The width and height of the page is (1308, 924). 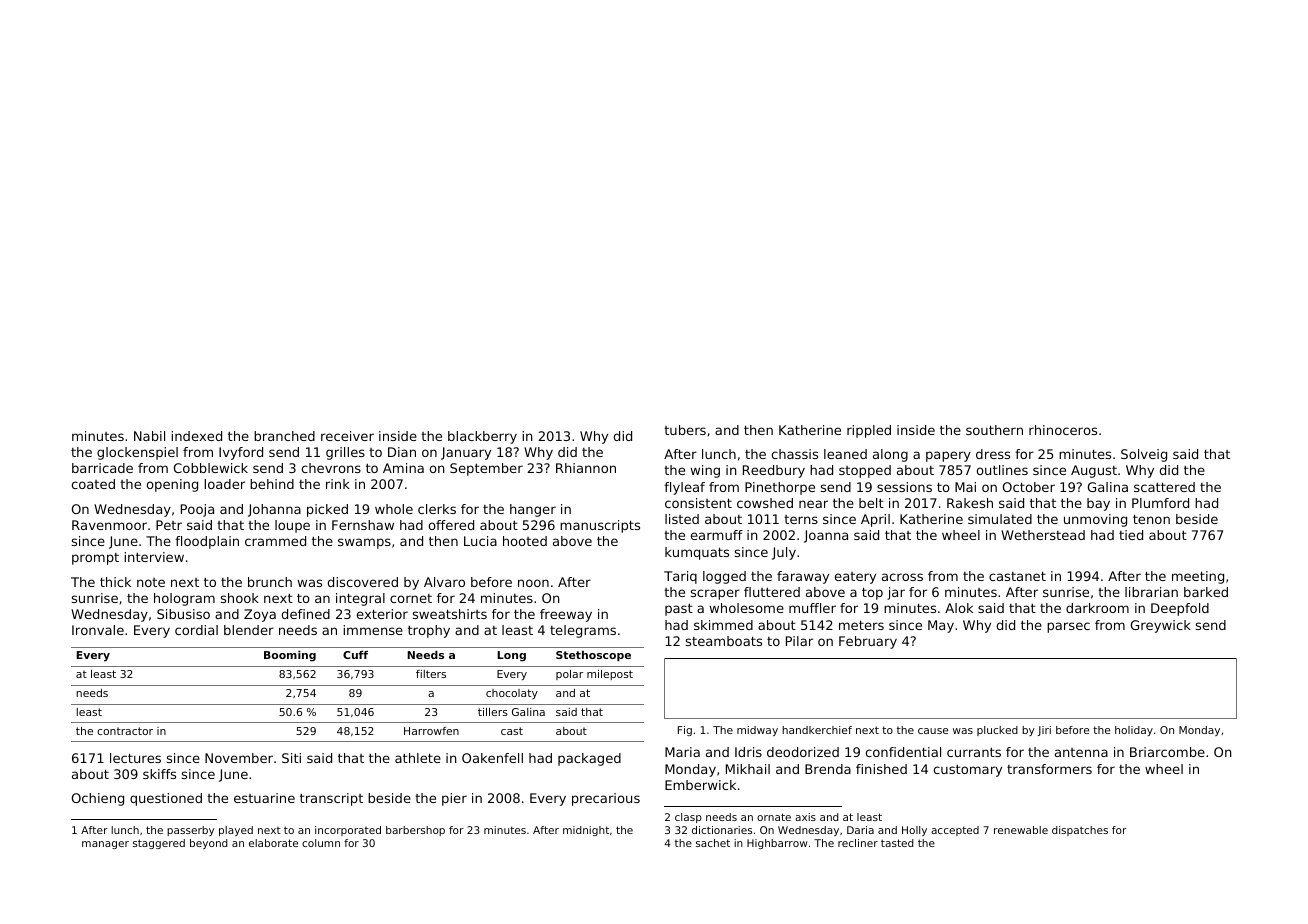 I want to click on August, so click(x=1094, y=471).
